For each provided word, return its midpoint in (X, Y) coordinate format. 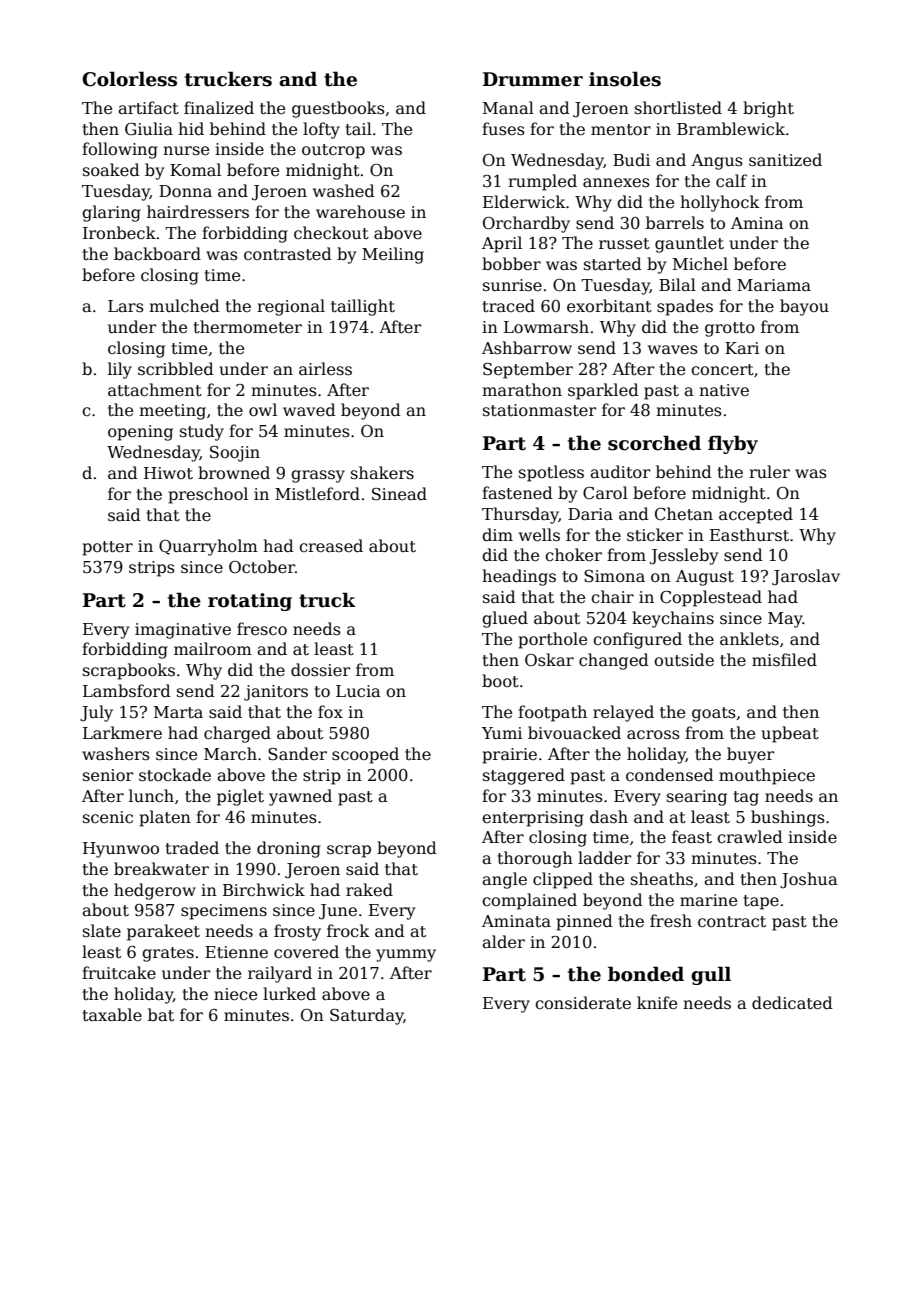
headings (519, 577)
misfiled (784, 660)
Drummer (533, 79)
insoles (625, 79)
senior (108, 775)
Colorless (129, 79)
